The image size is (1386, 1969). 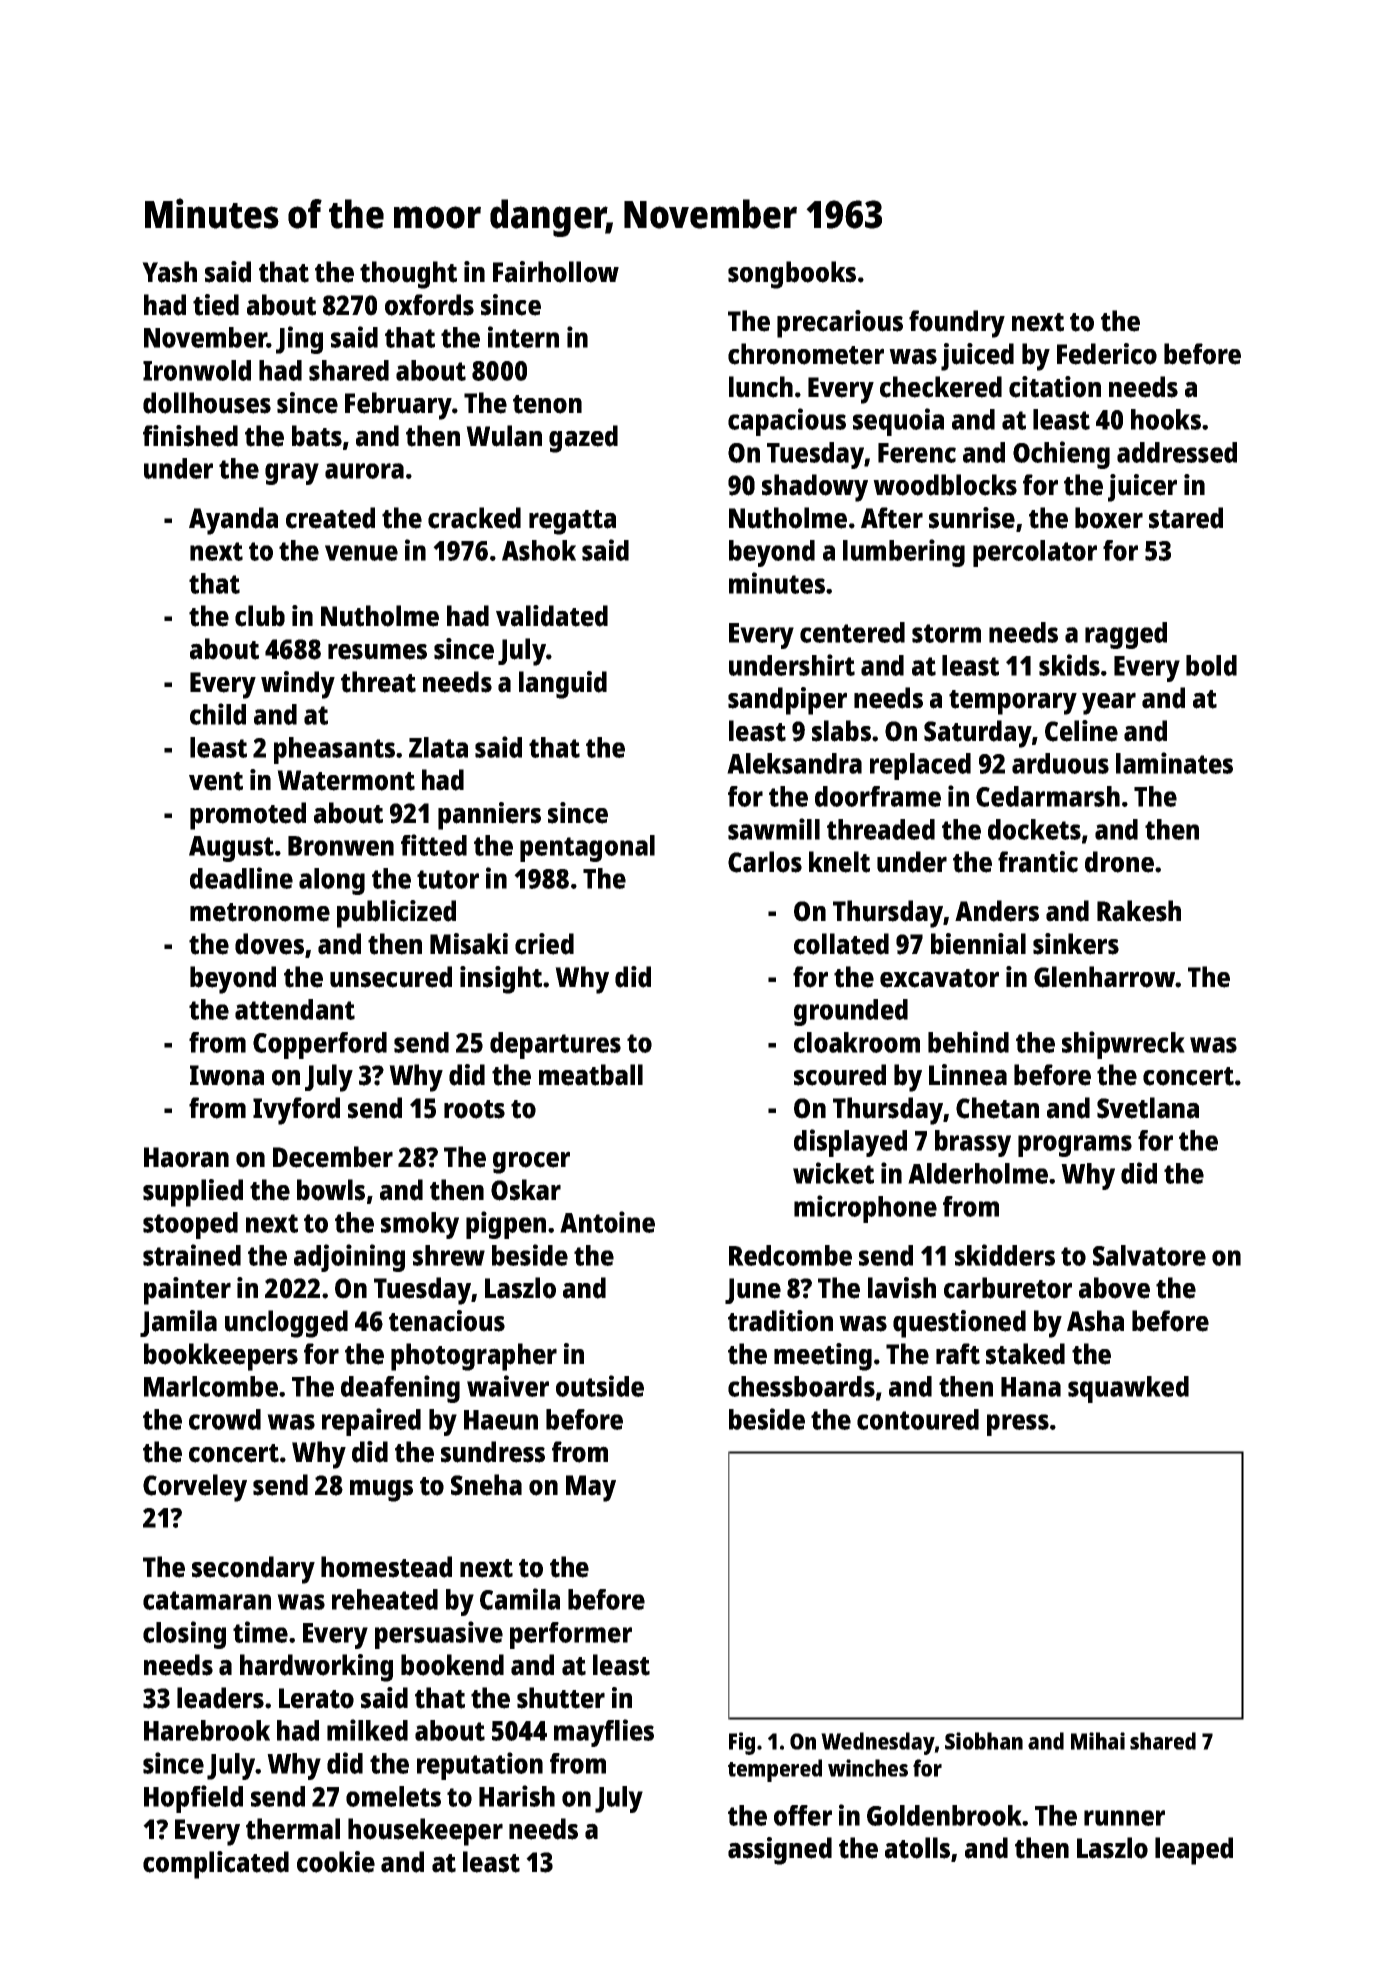 I want to click on adjoining, so click(x=349, y=1258).
